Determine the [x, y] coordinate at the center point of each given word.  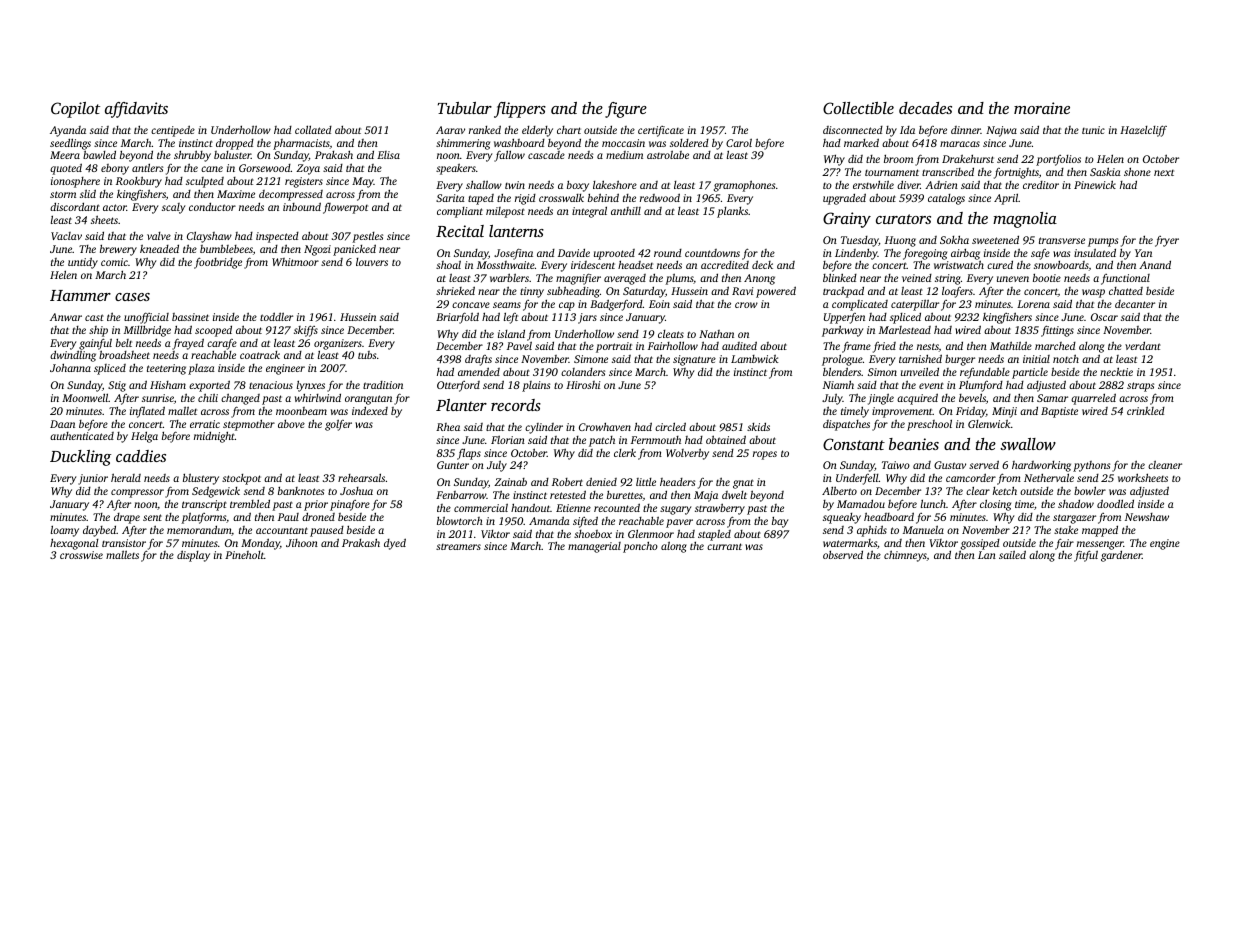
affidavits [136, 110]
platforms [203, 518]
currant [724, 546]
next [1164, 173]
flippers [520, 110]
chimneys [905, 556]
